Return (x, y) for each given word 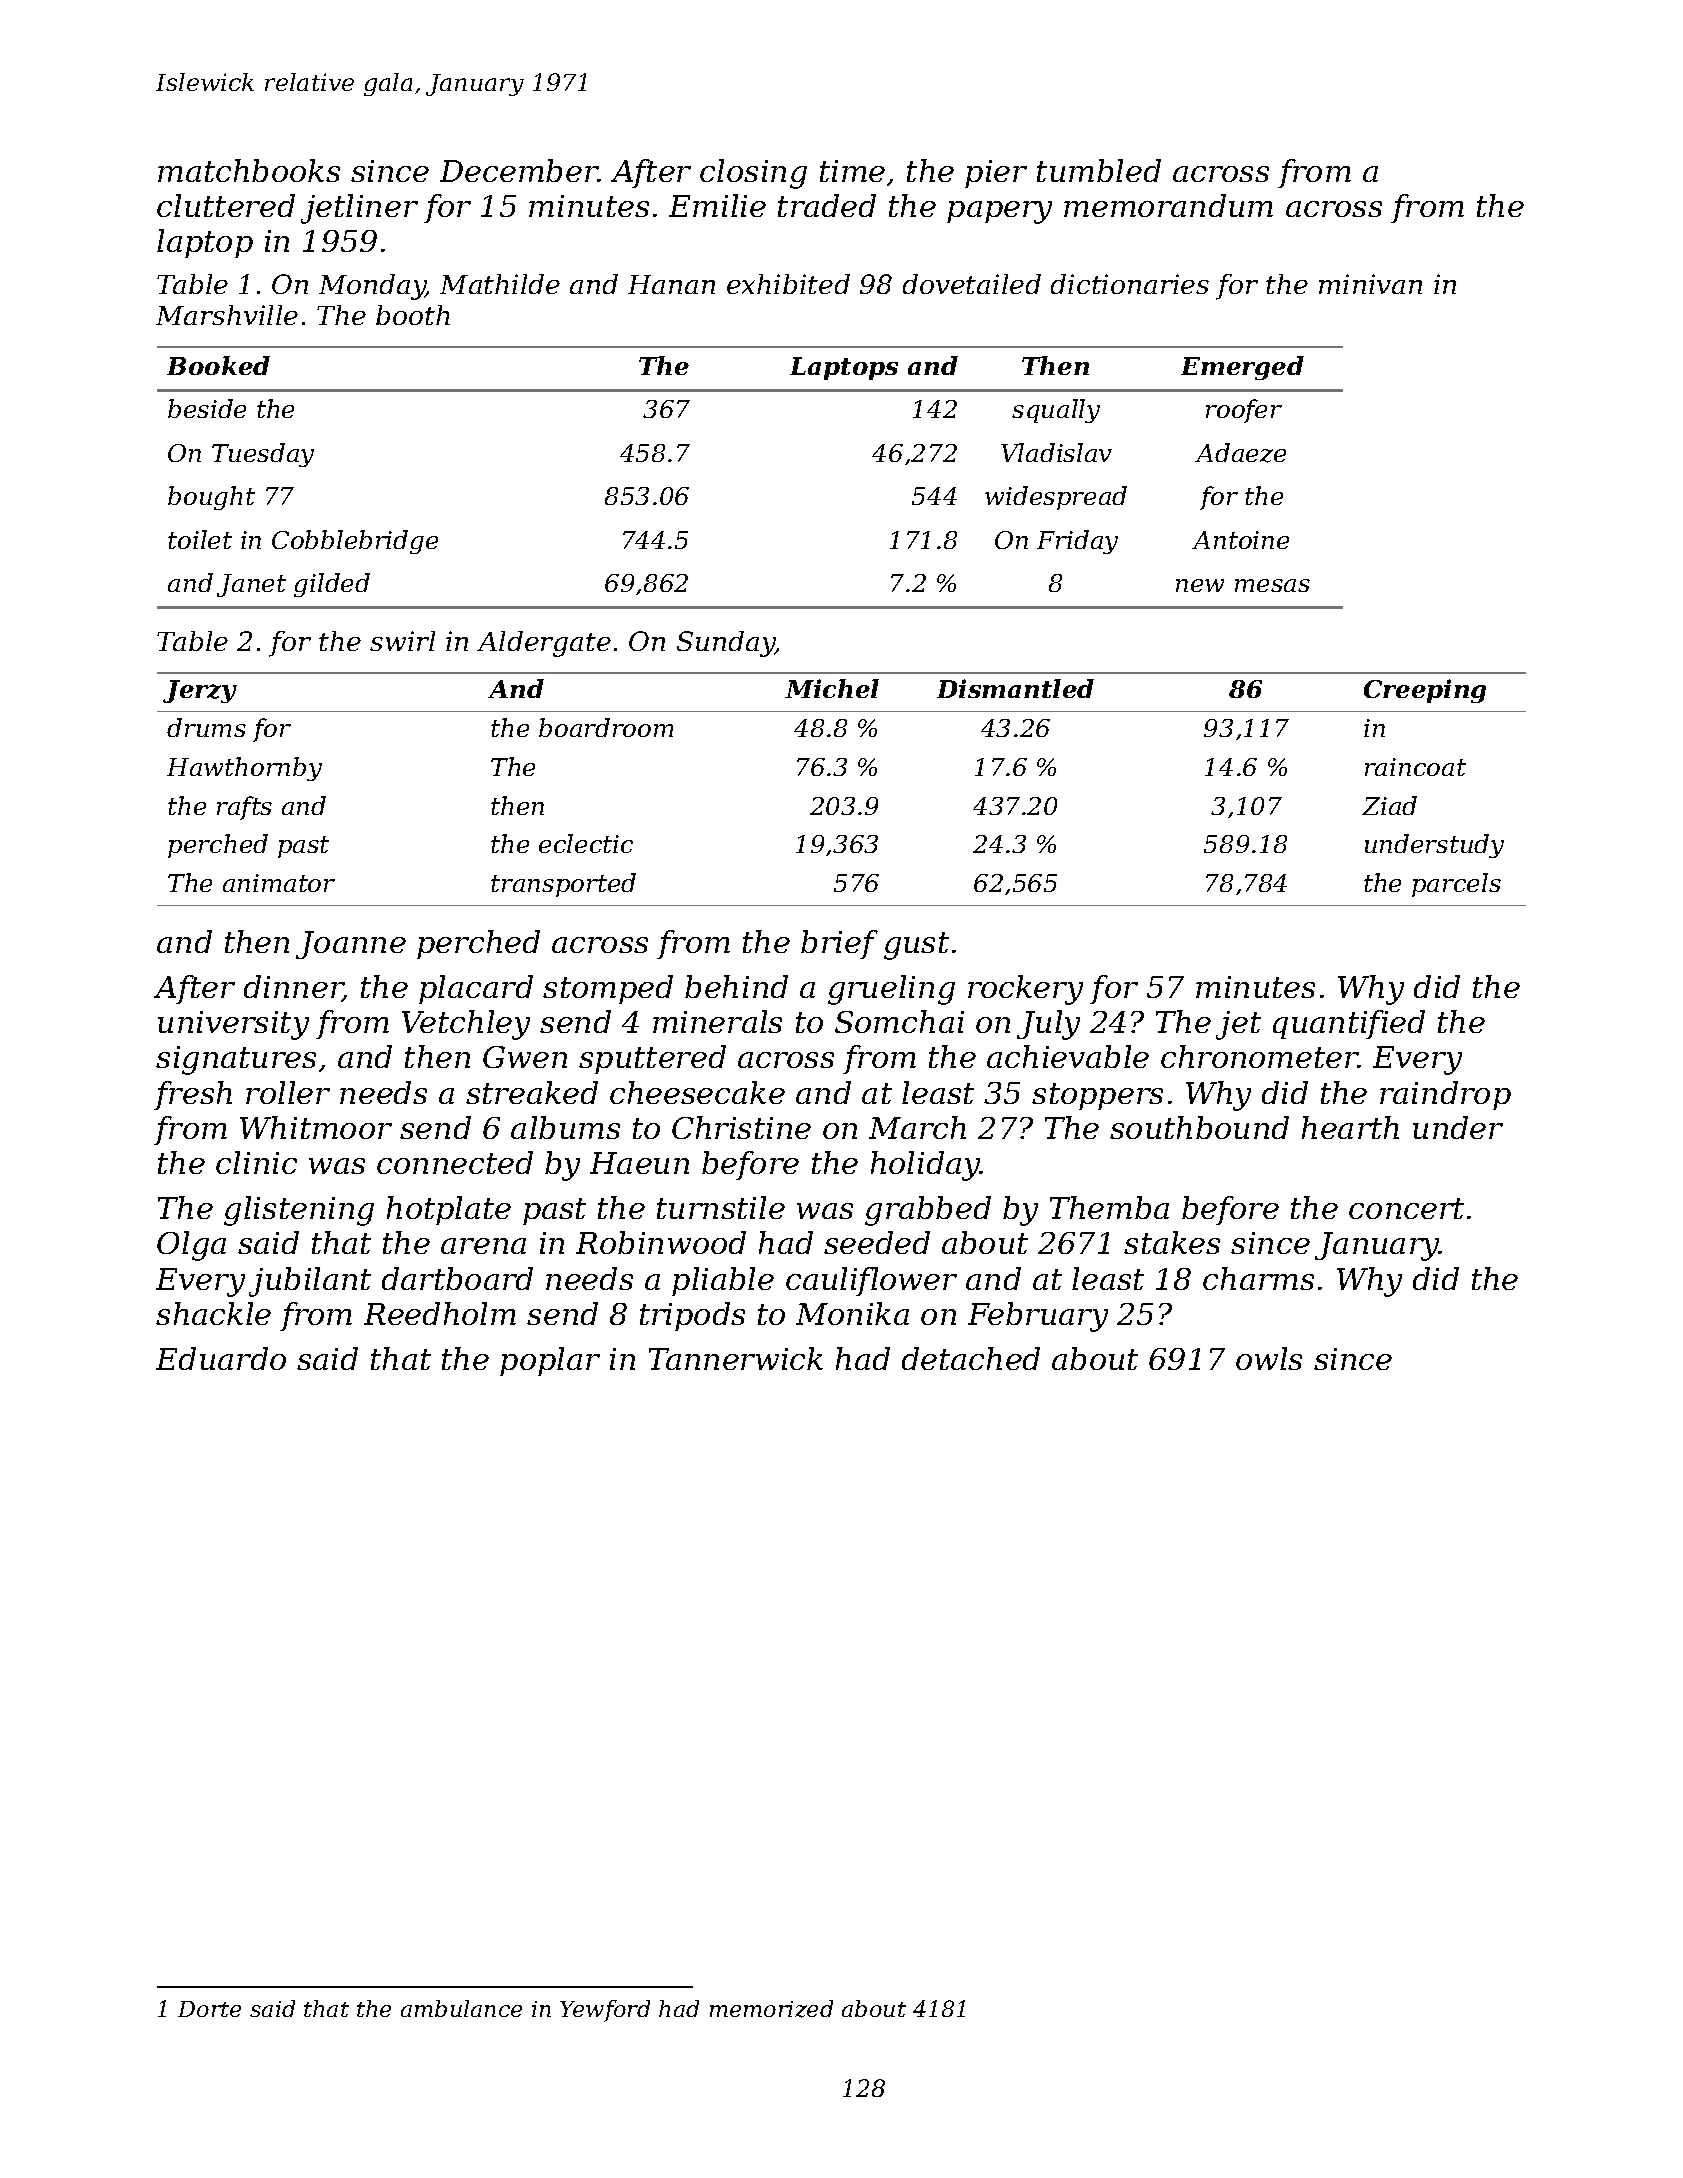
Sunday (726, 644)
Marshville (227, 315)
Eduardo (221, 1358)
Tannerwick (736, 1358)
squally (1056, 411)
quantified (1349, 1024)
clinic (256, 1162)
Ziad (1389, 805)
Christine (741, 1127)
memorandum (1168, 205)
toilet (200, 539)
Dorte (209, 2009)
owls (1269, 1358)
